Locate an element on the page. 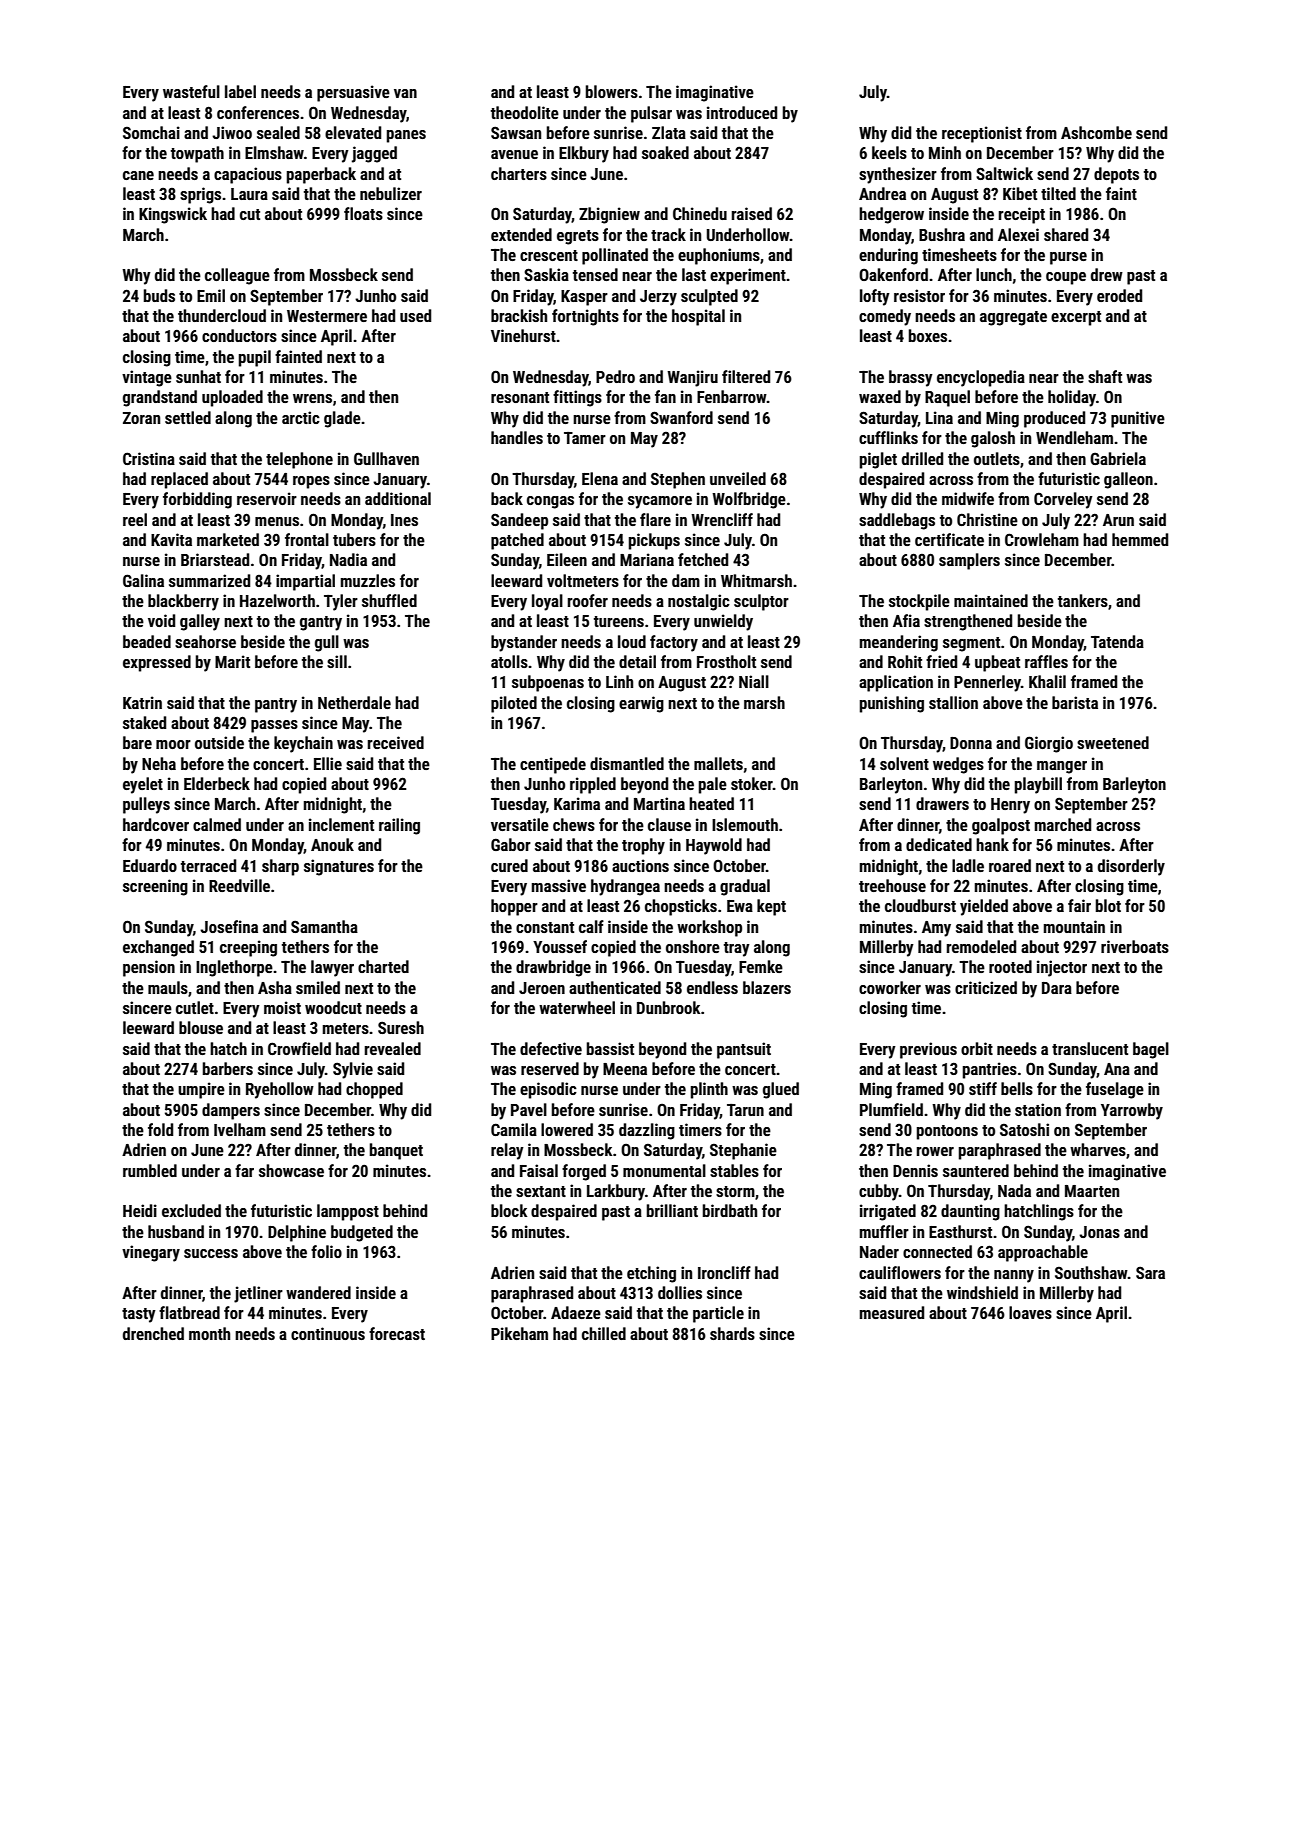 The width and height of the document is (1292, 1827). expressed is located at coordinates (157, 663).
